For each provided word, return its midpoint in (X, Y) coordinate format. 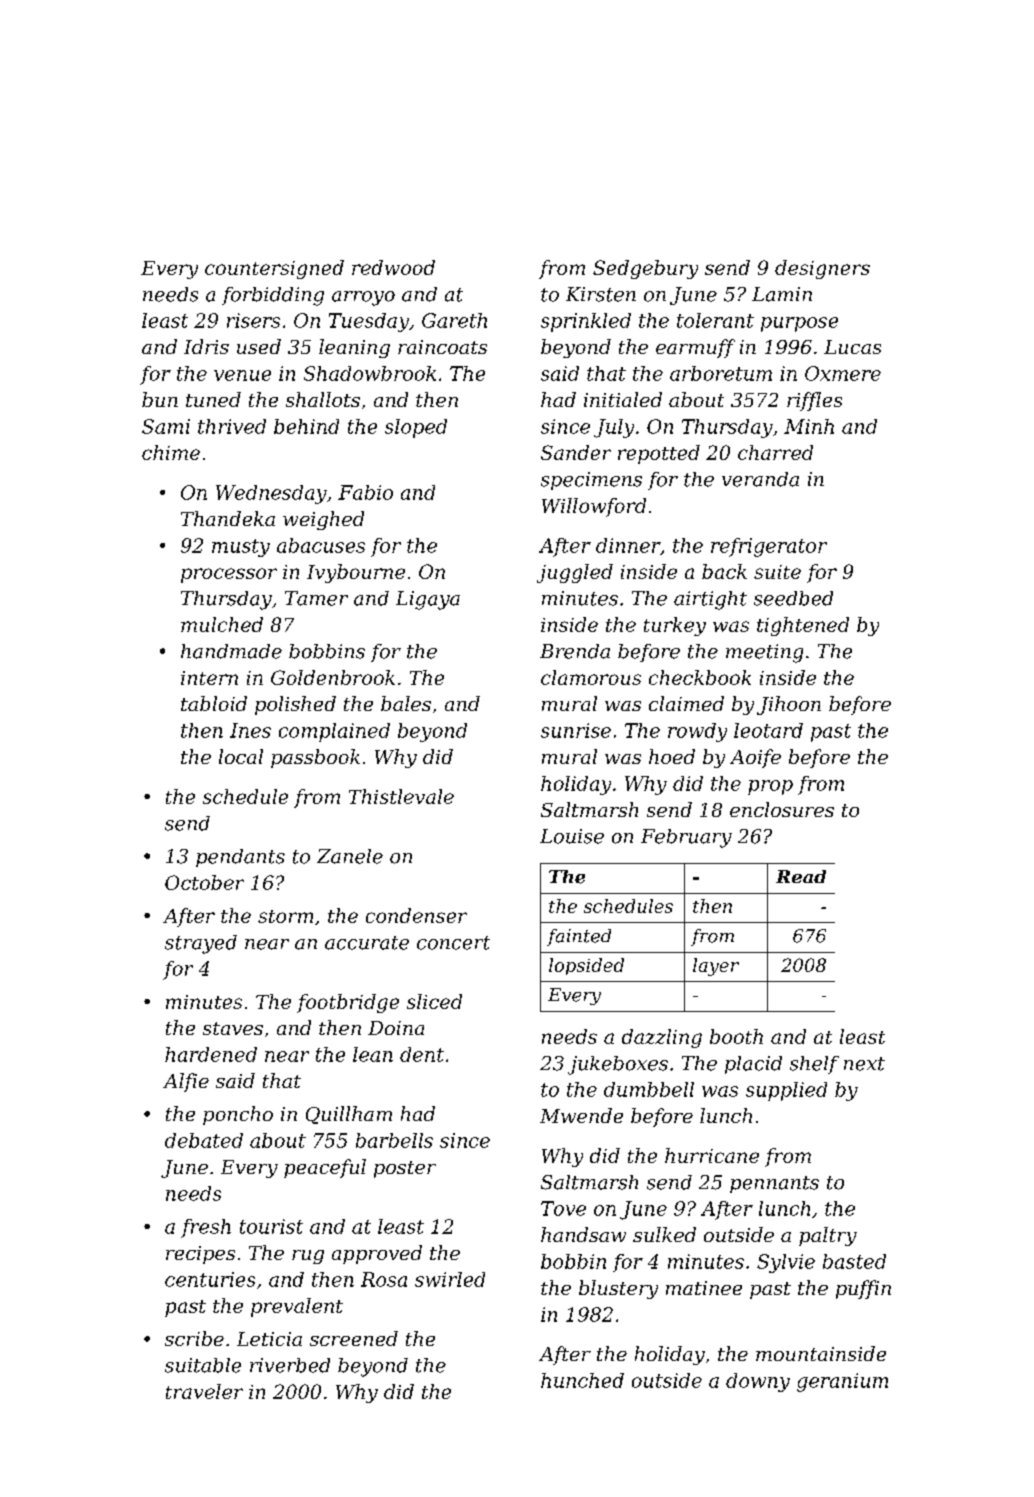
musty (241, 548)
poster (405, 1169)
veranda (760, 479)
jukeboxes (618, 1065)
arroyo (363, 298)
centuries (210, 1279)
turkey (675, 626)
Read (801, 876)
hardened (211, 1054)
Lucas (852, 347)
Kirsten (601, 294)
